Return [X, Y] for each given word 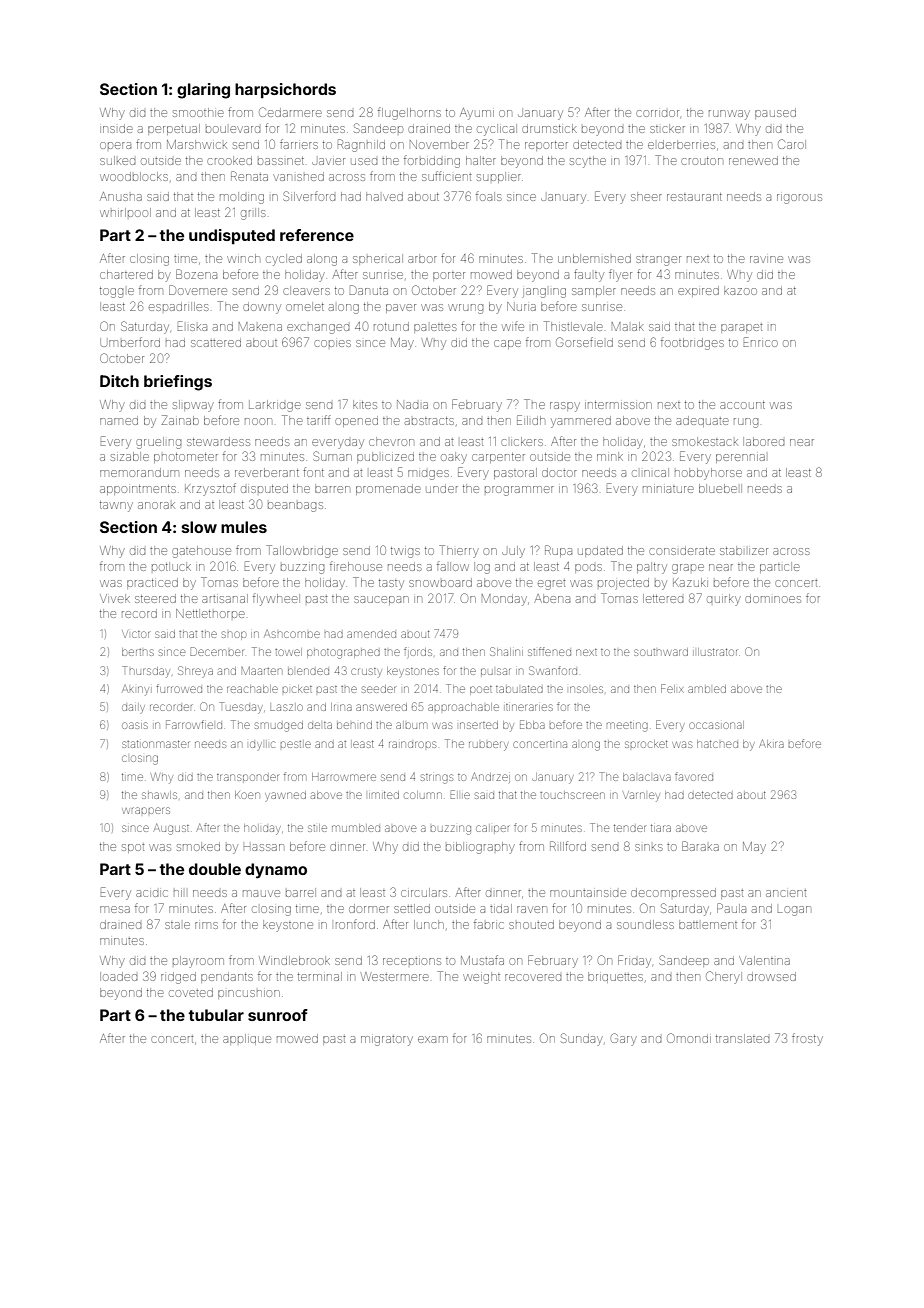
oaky [454, 458]
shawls [159, 795]
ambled [707, 689]
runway [729, 115]
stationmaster [155, 744]
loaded [118, 976]
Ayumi [477, 114]
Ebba [532, 724]
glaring [203, 91]
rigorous [799, 199]
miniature [668, 489]
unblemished [594, 258]
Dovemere [198, 290]
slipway [193, 406]
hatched [717, 744]
